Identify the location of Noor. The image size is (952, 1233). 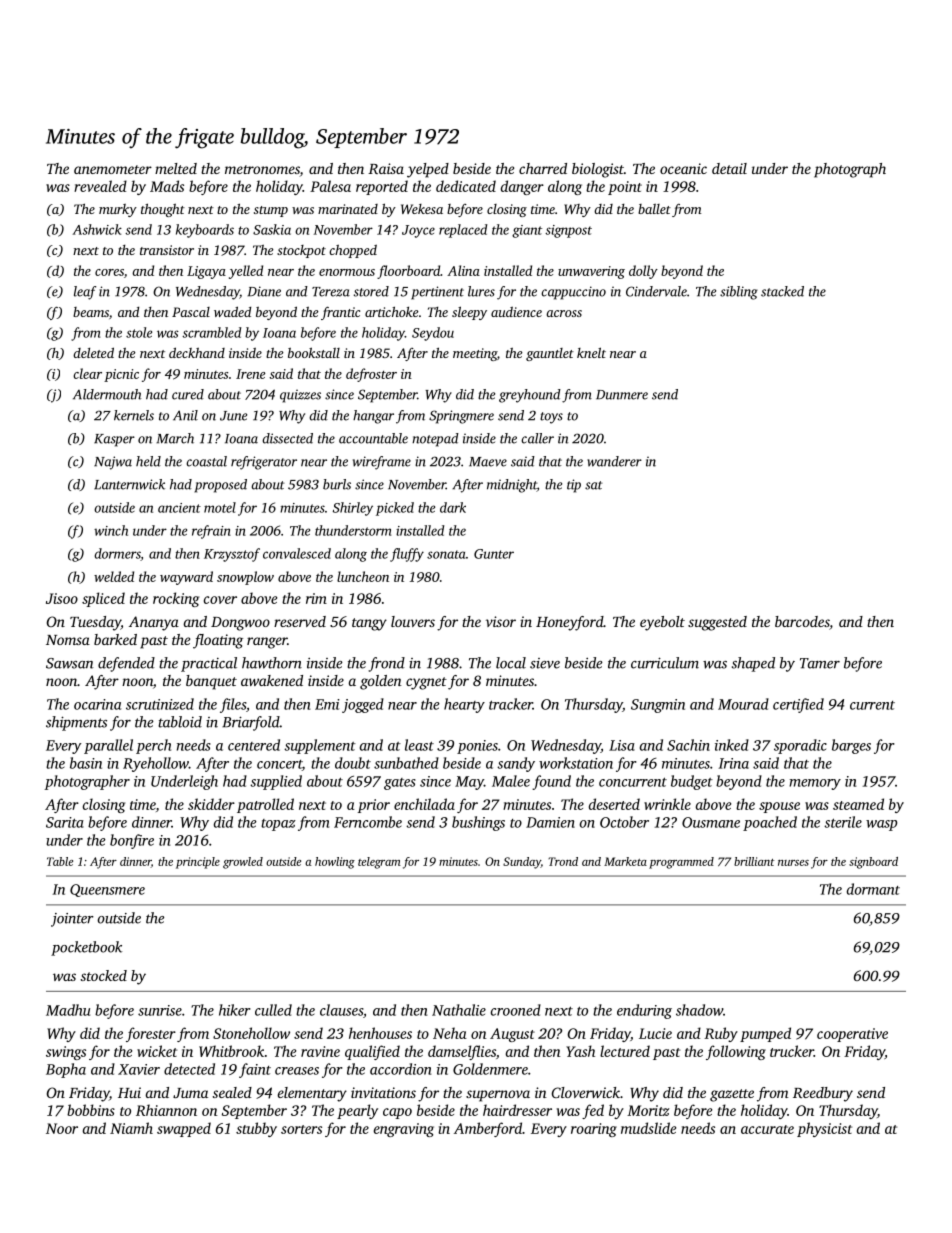
(62, 1128).
